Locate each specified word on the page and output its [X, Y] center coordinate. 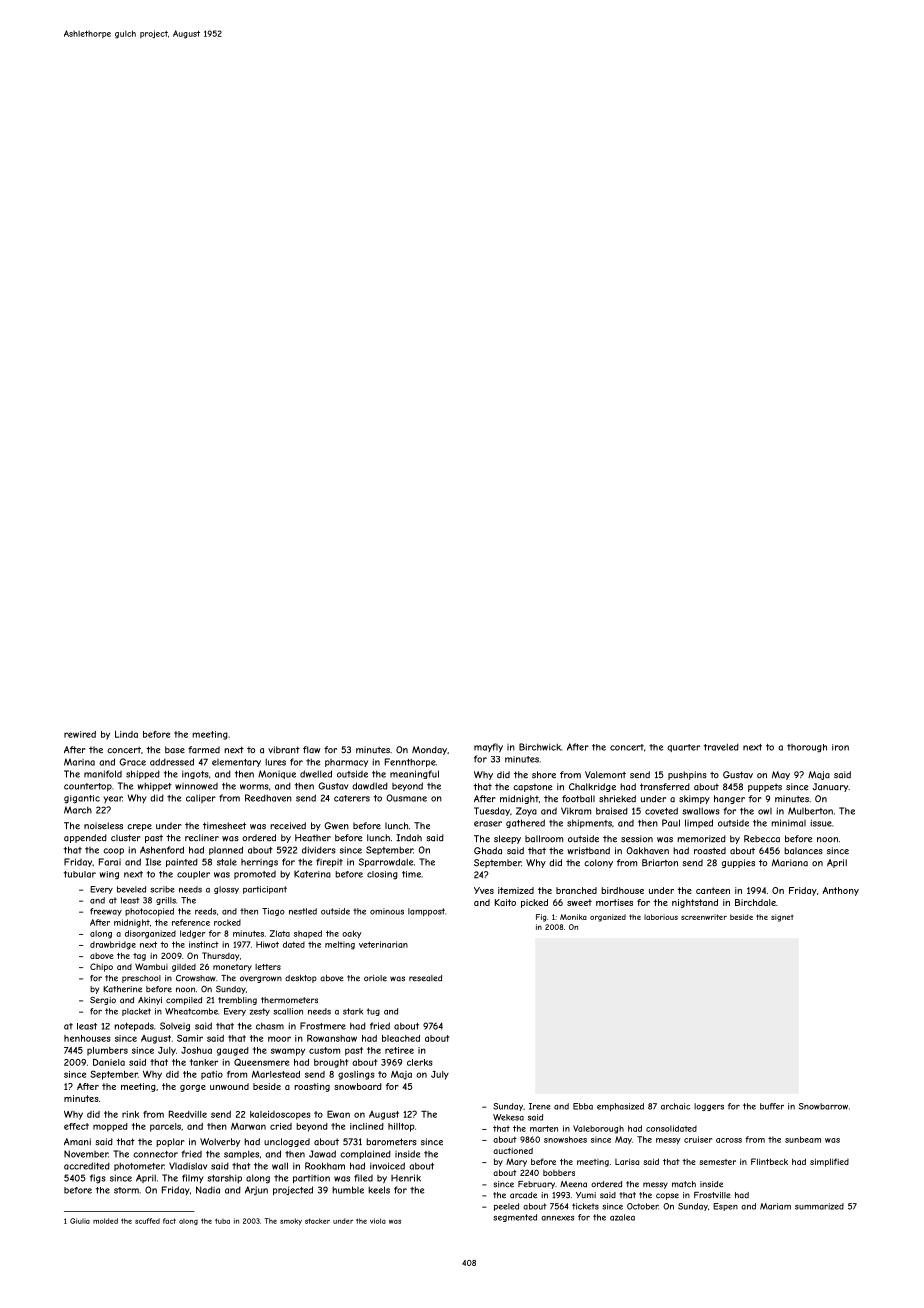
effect [76, 1126]
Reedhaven [268, 798]
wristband [588, 851]
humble [348, 1190]
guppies [738, 863]
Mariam [775, 1206]
